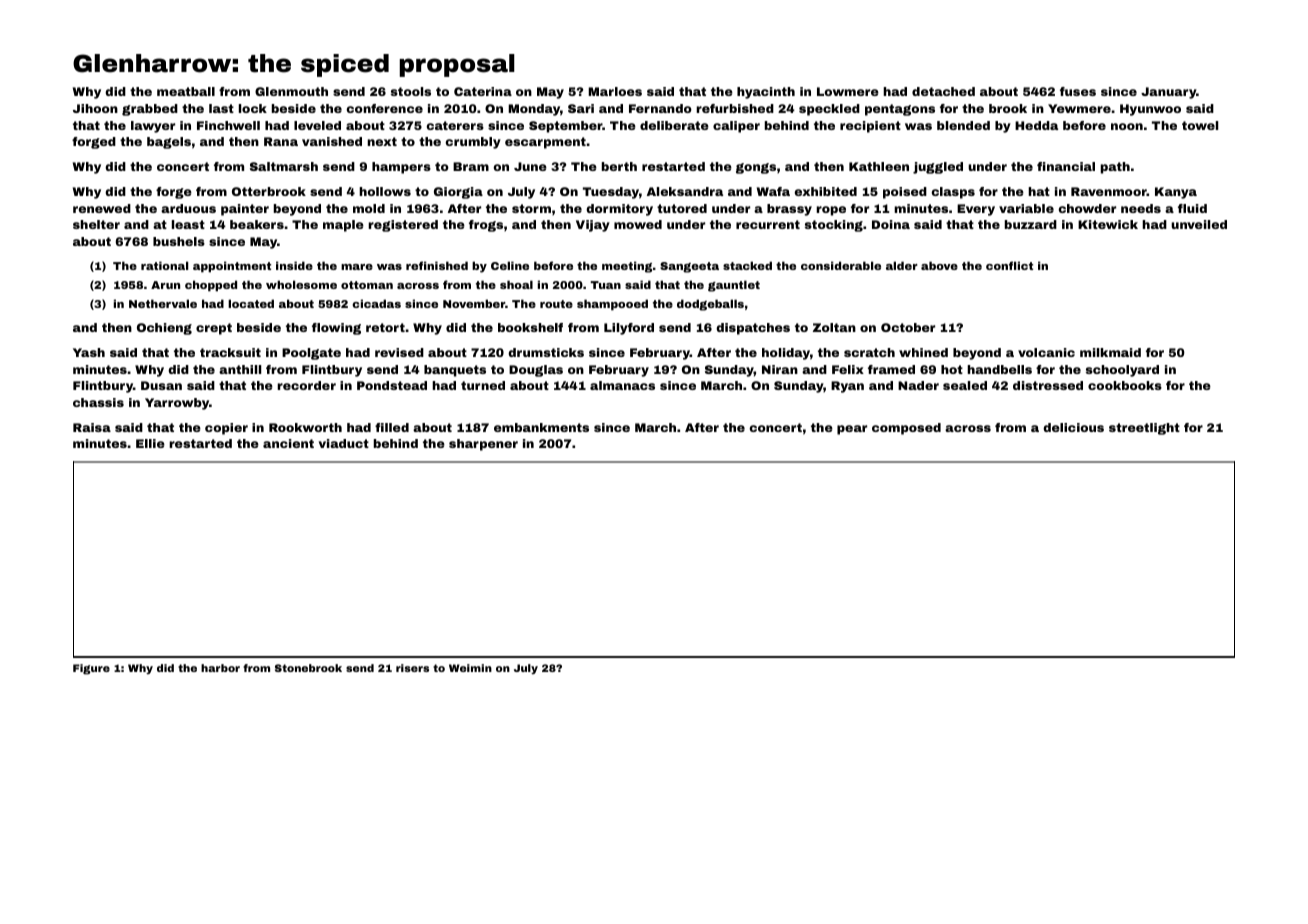 This screenshot has width=1308, height=924. What do you see at coordinates (780, 369) in the screenshot?
I see `Niran` at bounding box center [780, 369].
